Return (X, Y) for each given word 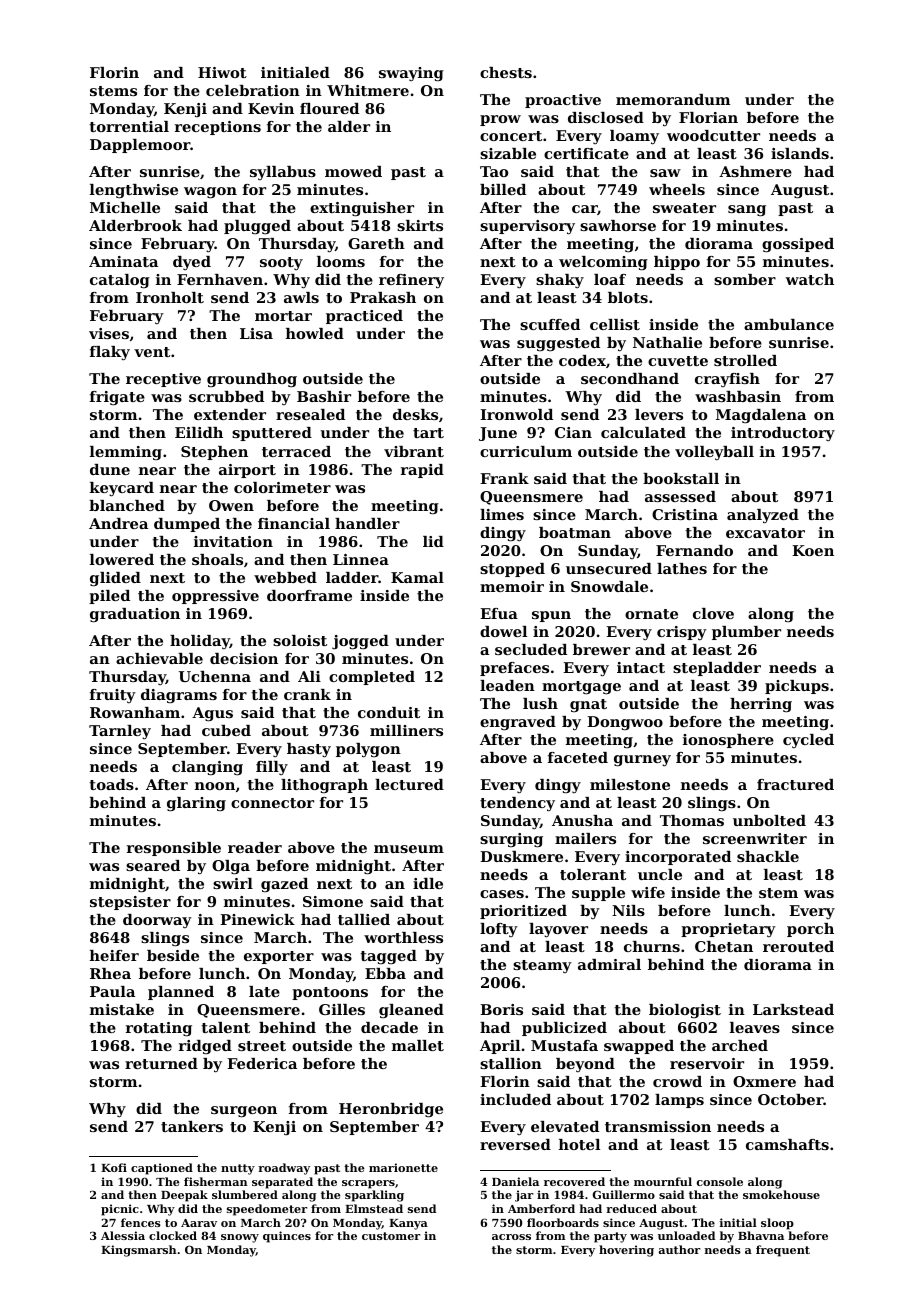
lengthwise (134, 191)
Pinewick (257, 919)
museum (409, 849)
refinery (411, 281)
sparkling (374, 1196)
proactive (563, 101)
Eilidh (199, 432)
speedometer (267, 1210)
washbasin (738, 396)
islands (800, 153)
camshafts (787, 1144)
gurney (642, 761)
